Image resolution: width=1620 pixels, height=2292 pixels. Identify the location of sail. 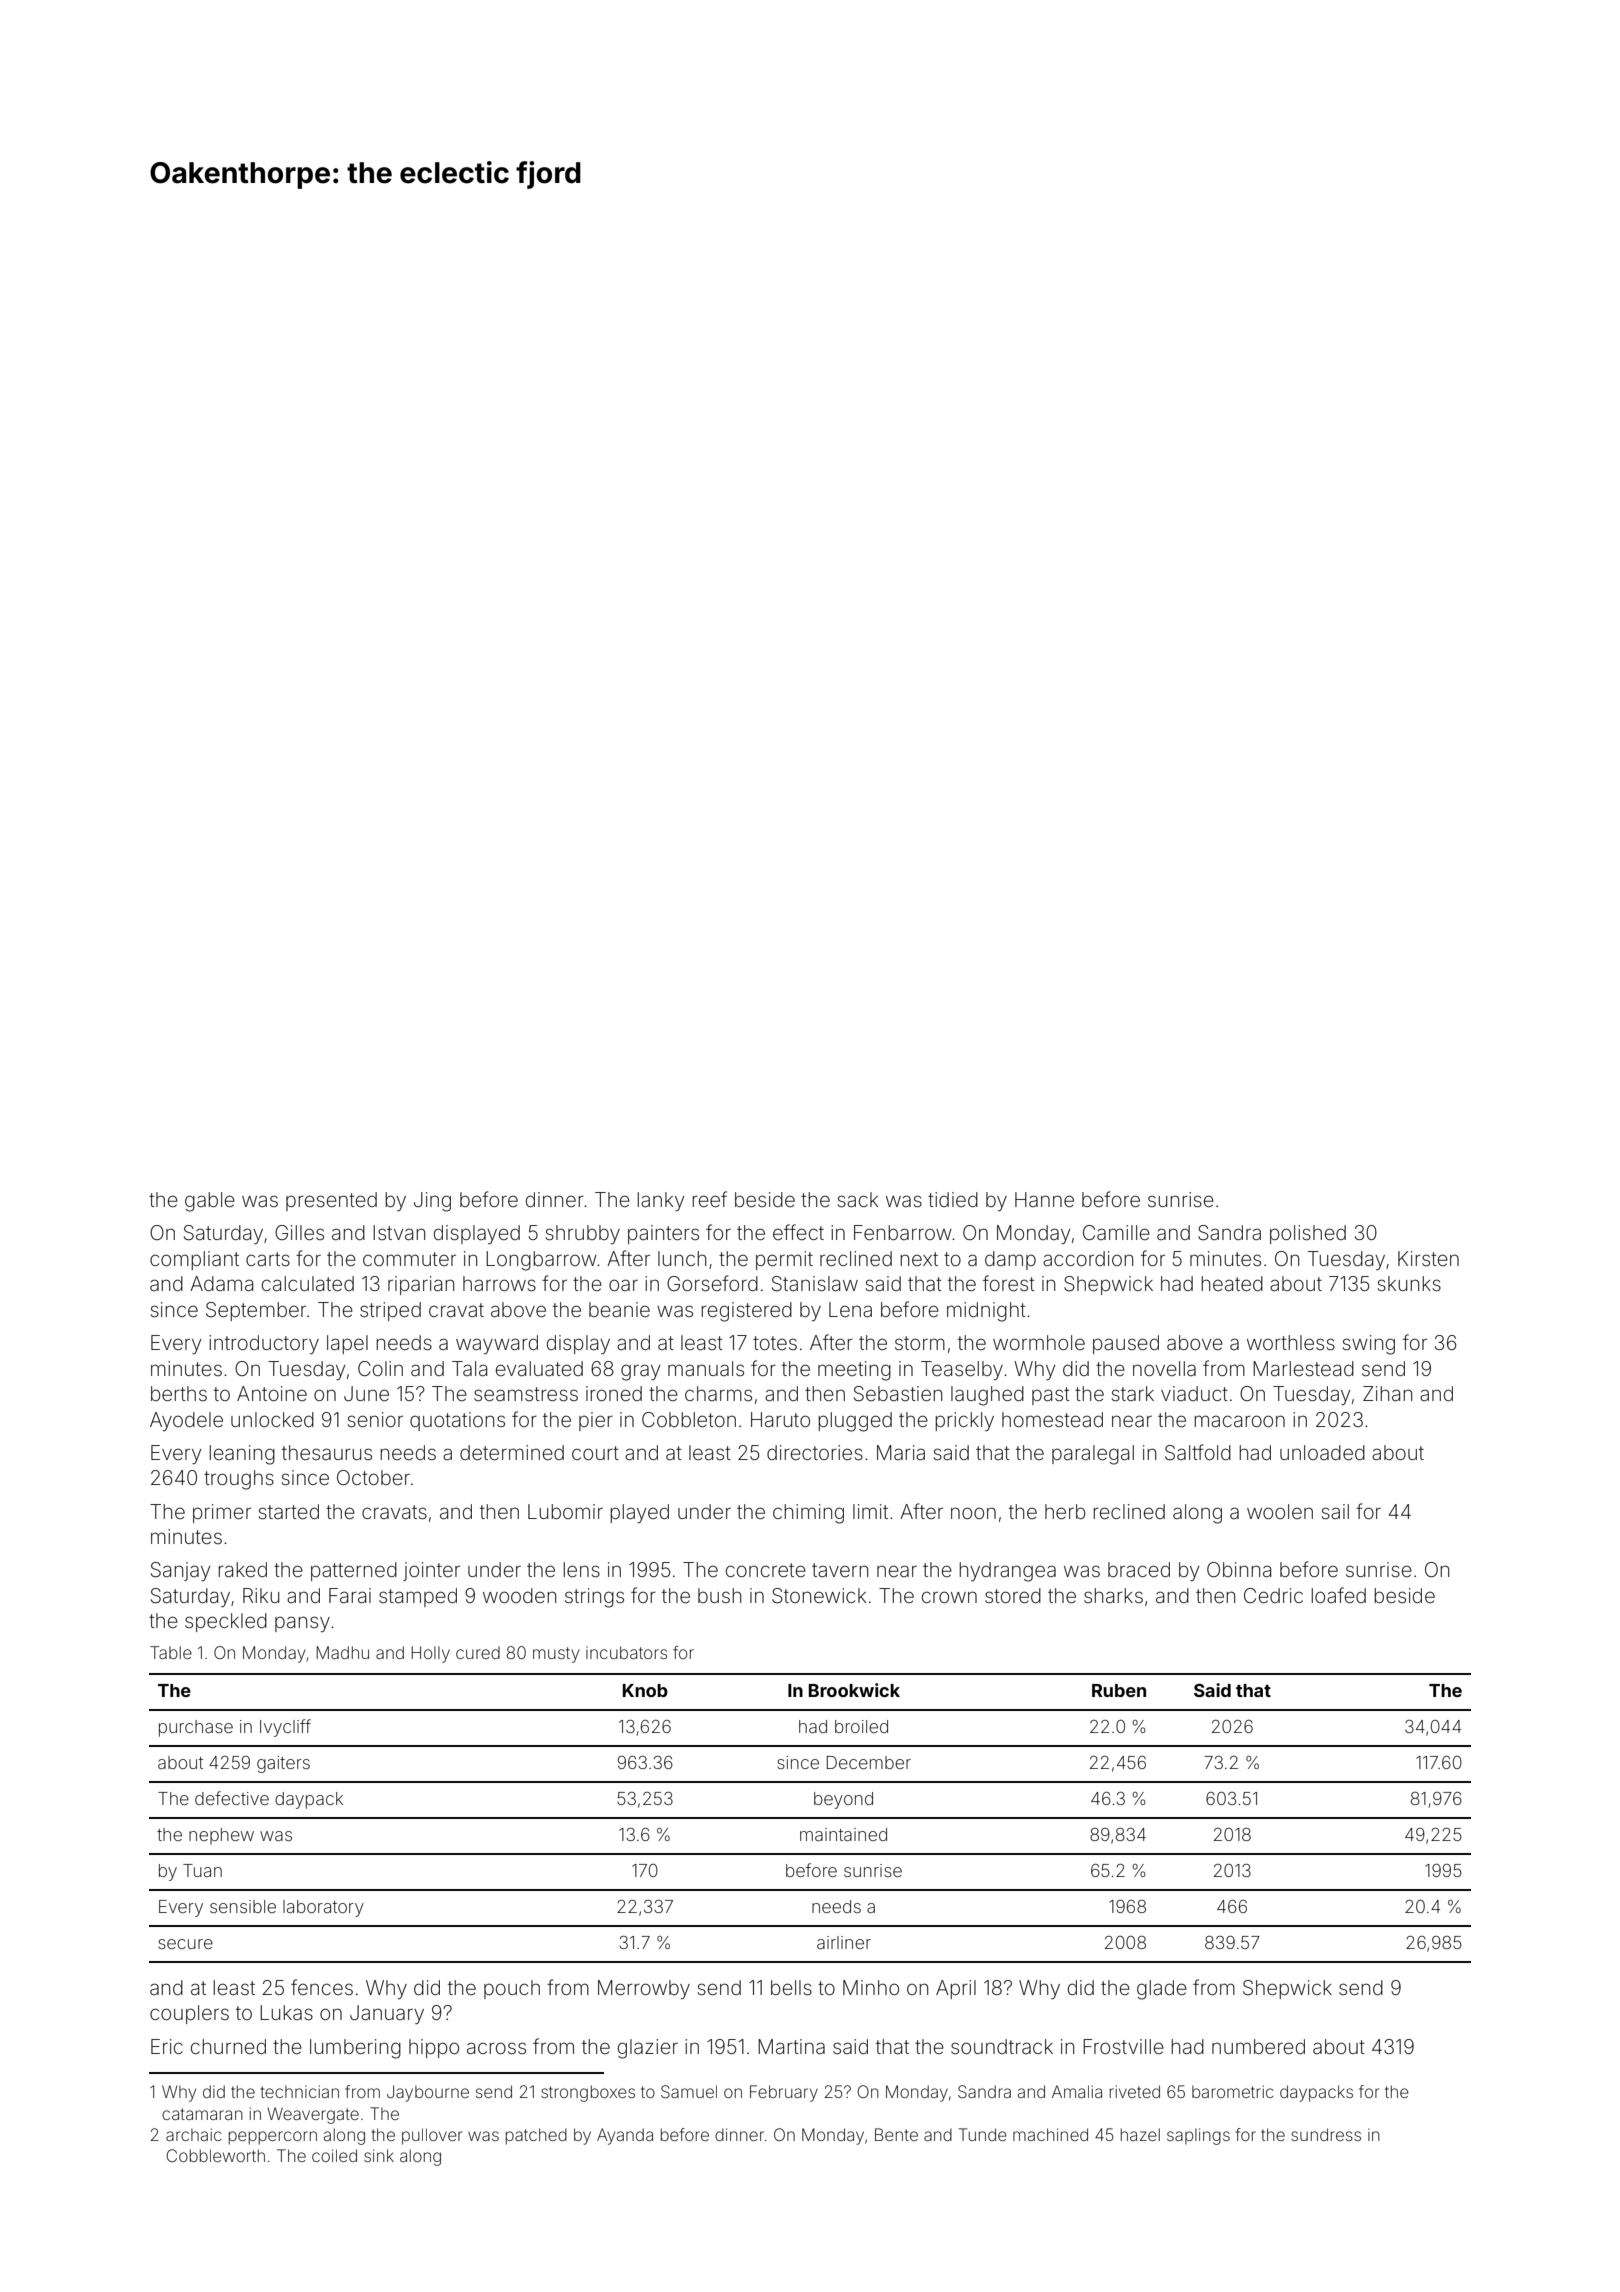
(1335, 1511).
